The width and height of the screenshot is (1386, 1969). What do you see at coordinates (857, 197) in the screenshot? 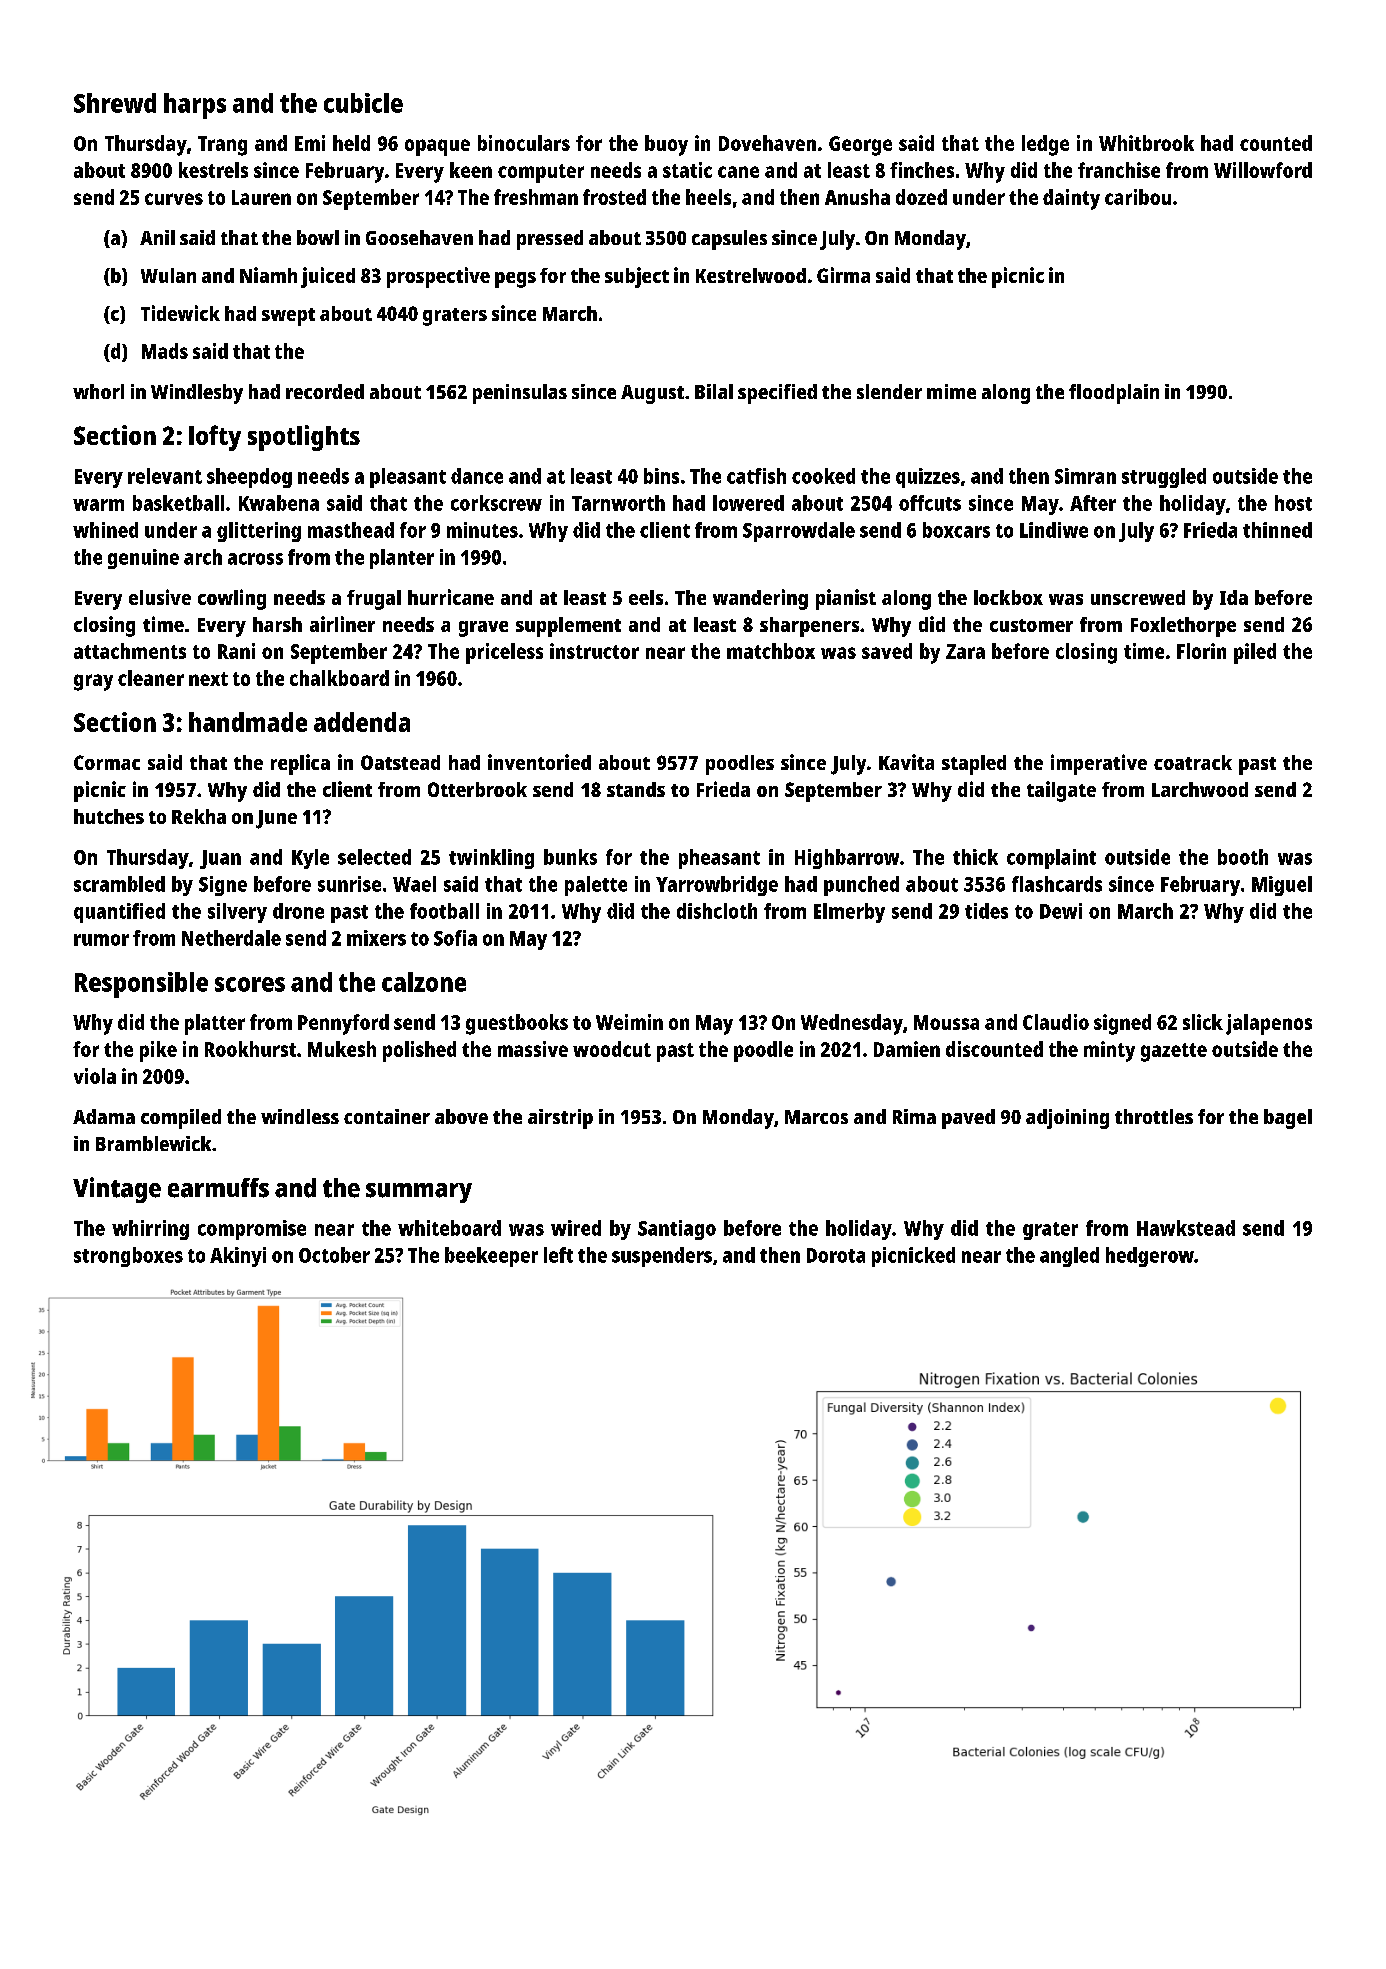
I see `Anusha` at bounding box center [857, 197].
